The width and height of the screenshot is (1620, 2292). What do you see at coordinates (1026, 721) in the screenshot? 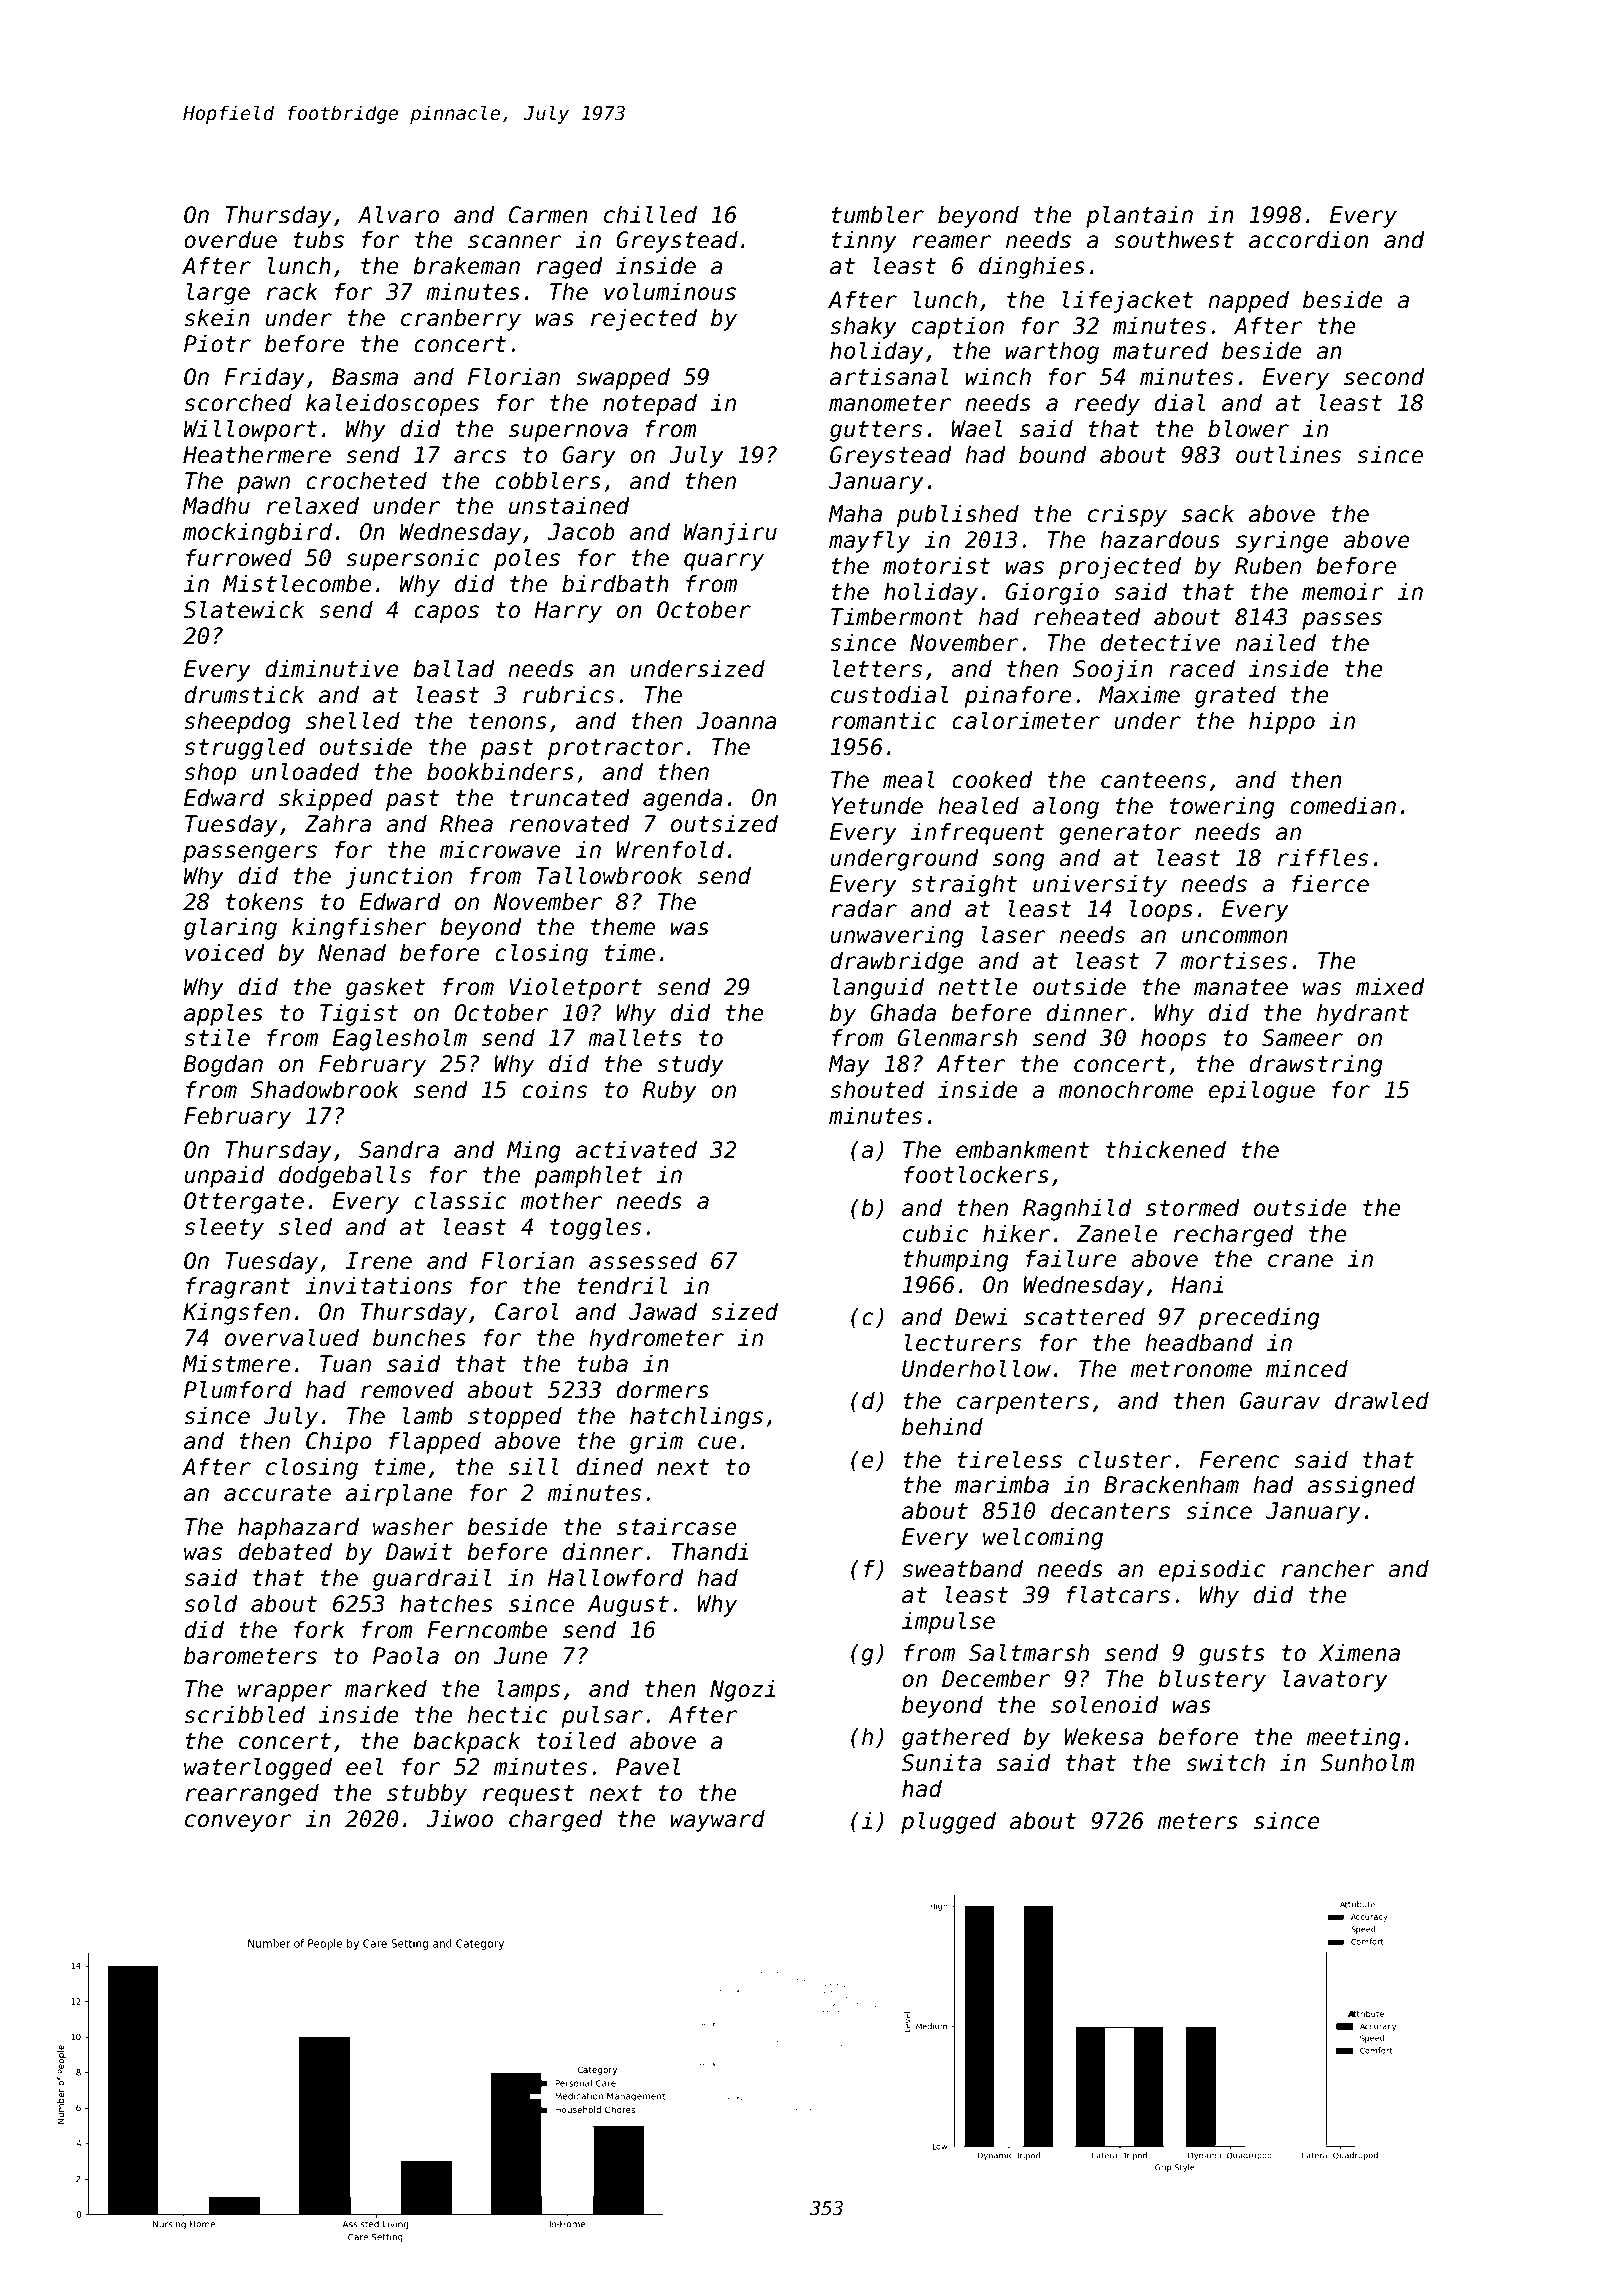
I see `calorimeter` at bounding box center [1026, 721].
